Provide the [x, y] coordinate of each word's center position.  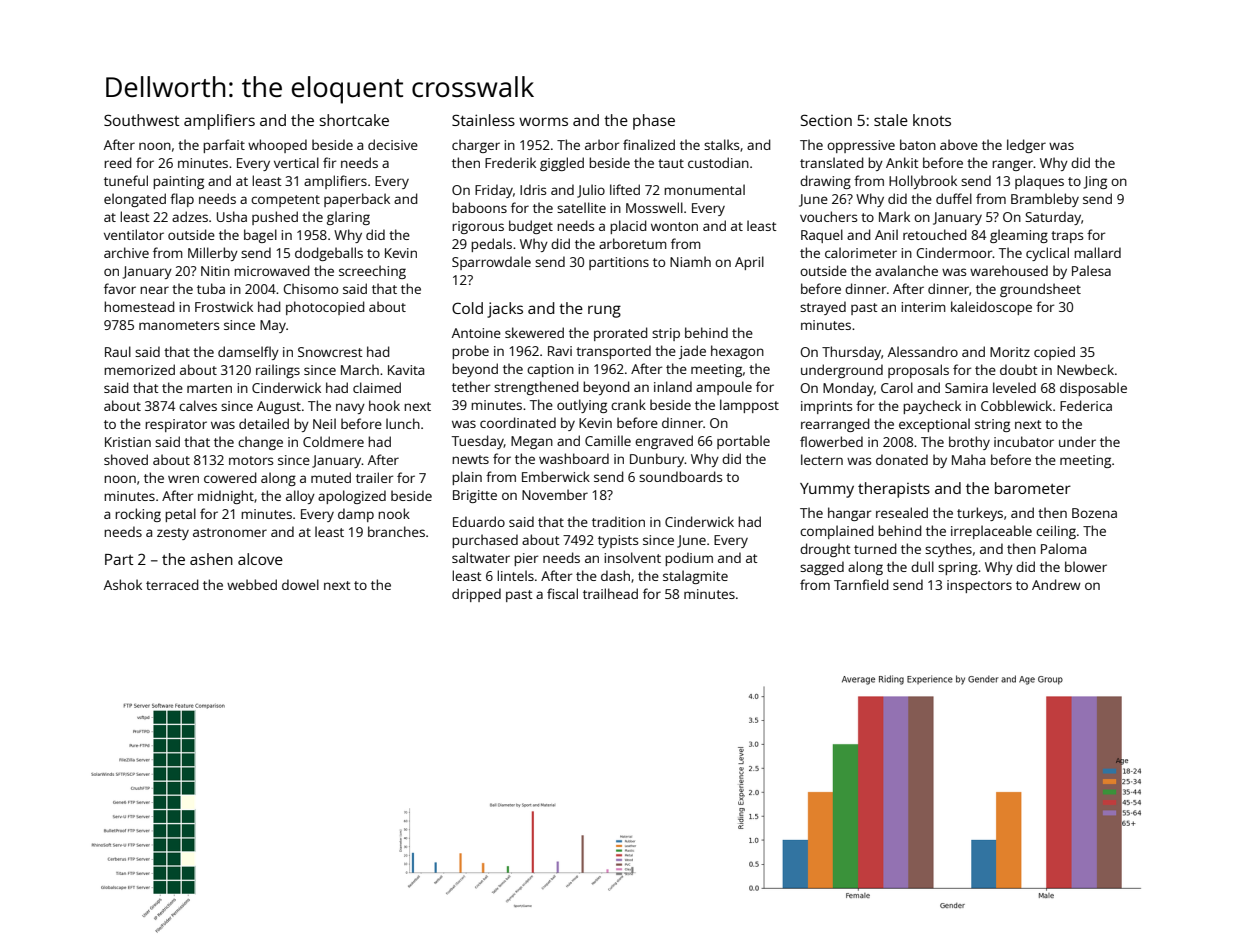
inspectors [979, 586]
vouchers [828, 216]
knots [932, 120]
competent [285, 201]
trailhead [610, 593]
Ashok [123, 584]
